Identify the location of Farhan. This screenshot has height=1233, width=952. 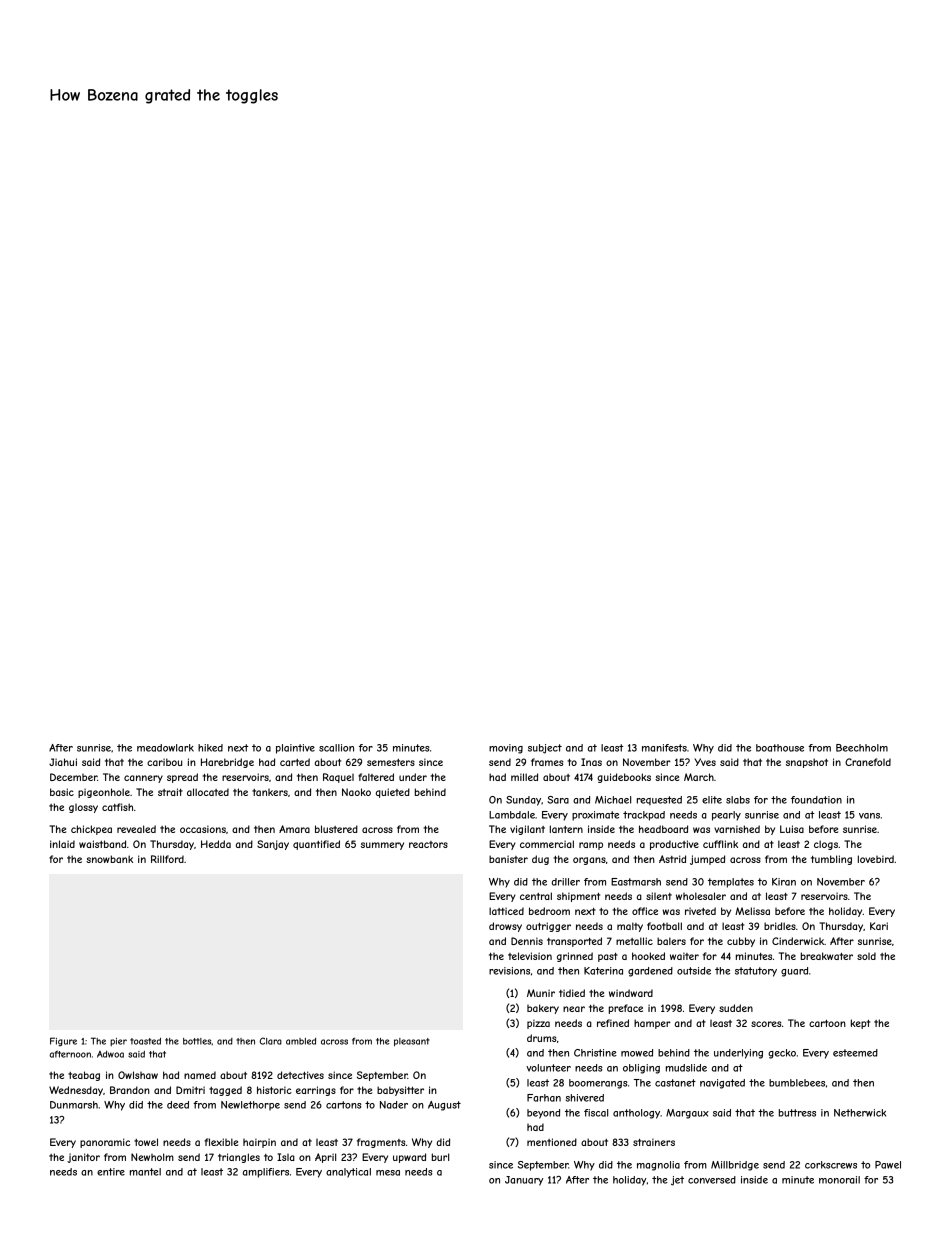
(544, 1098).
